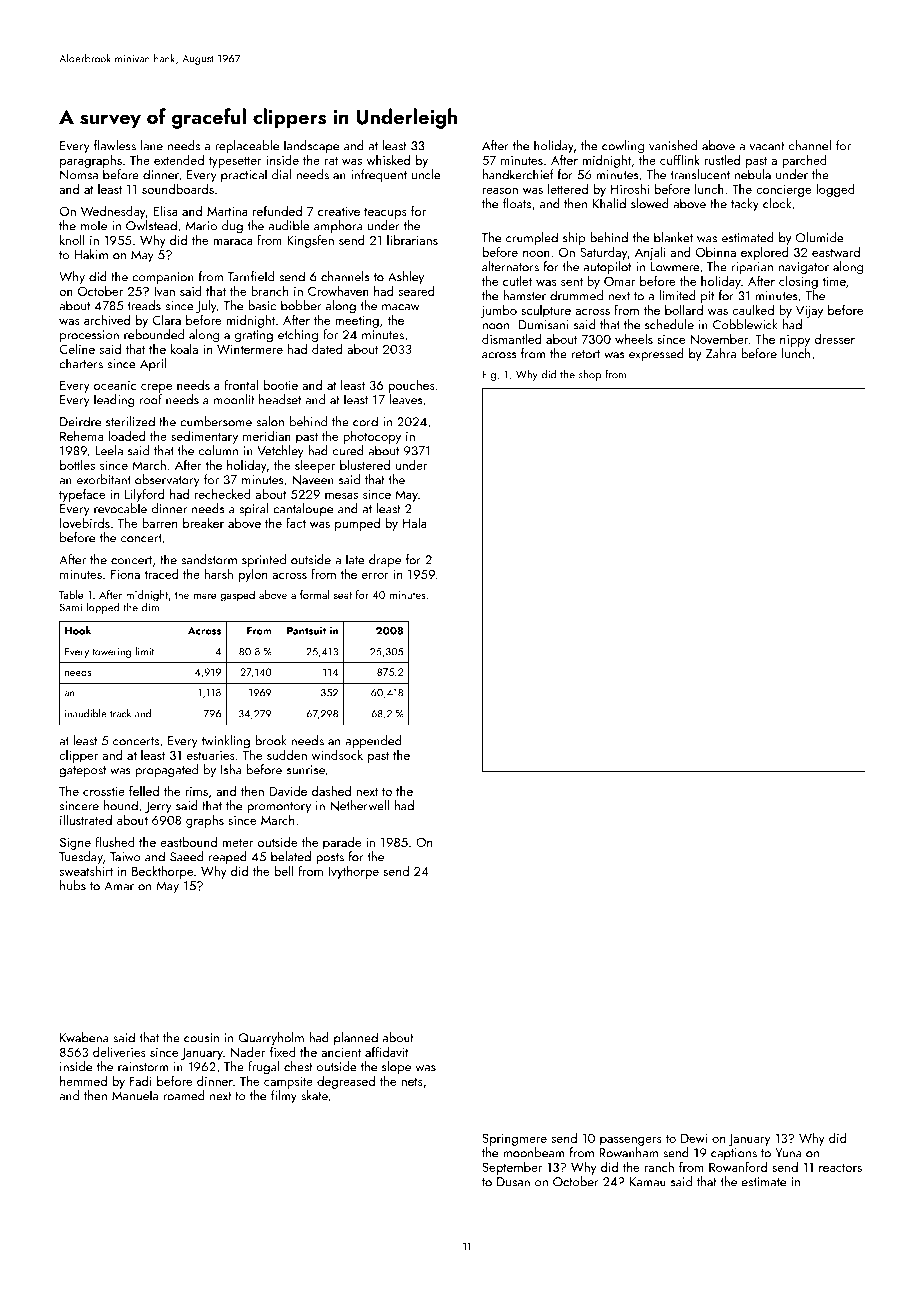 Image resolution: width=924 pixels, height=1308 pixels. What do you see at coordinates (115, 145) in the image?
I see `flawless` at bounding box center [115, 145].
